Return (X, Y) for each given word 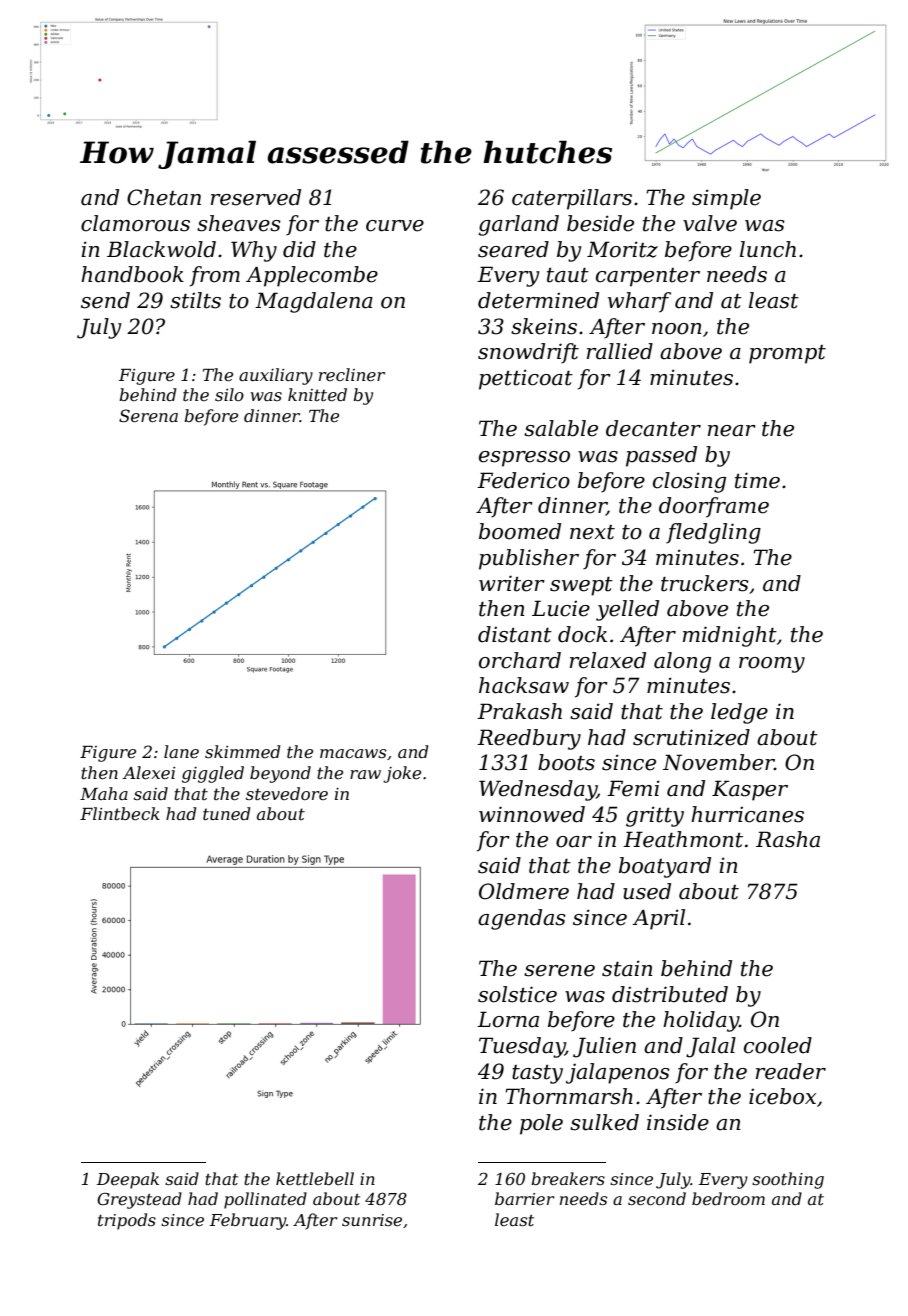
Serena (148, 415)
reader (791, 1071)
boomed (520, 531)
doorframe (714, 507)
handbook (132, 274)
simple (726, 199)
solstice (517, 994)
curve (395, 226)
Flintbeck (120, 813)
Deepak (128, 1180)
